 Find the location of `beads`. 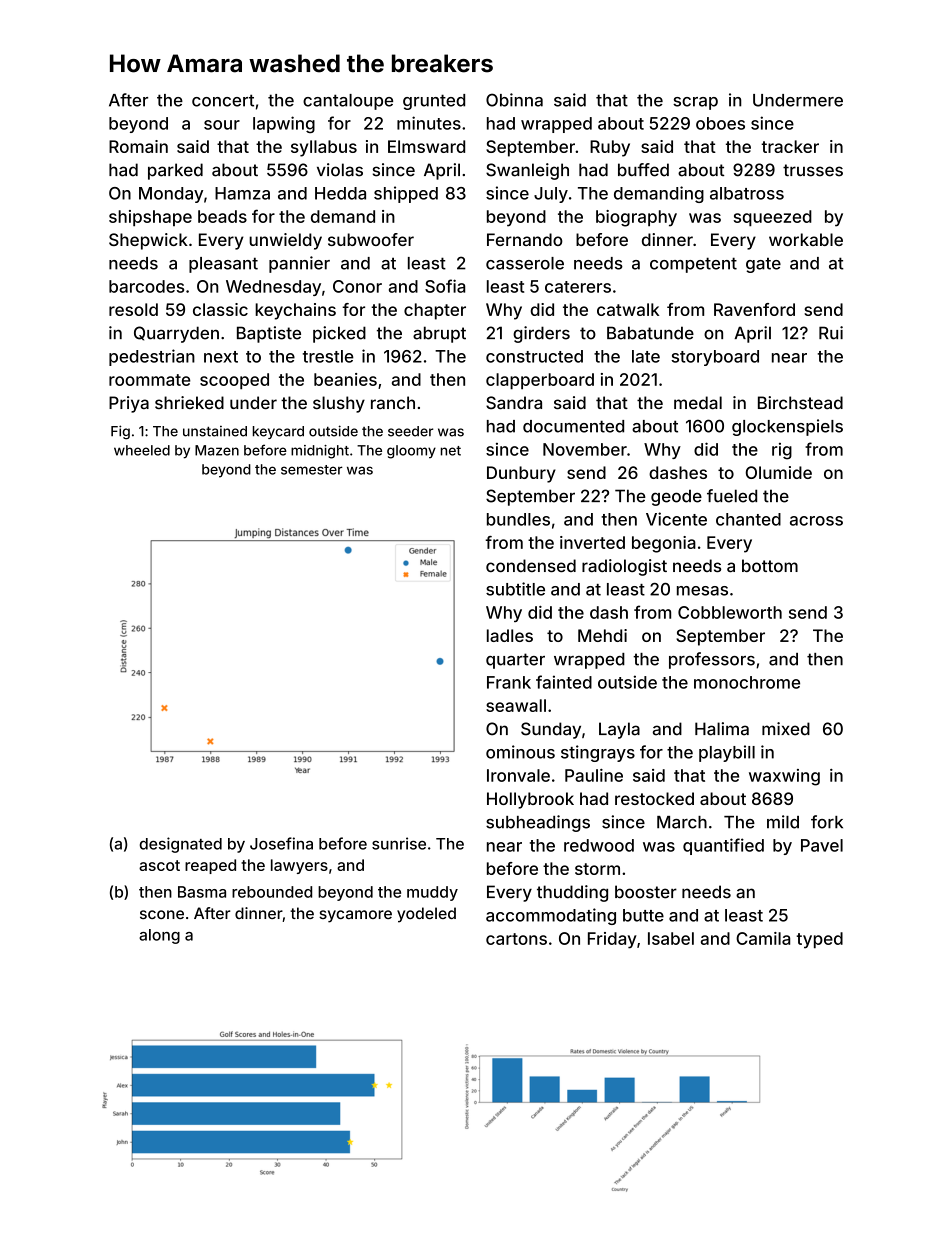

beads is located at coordinates (222, 216).
